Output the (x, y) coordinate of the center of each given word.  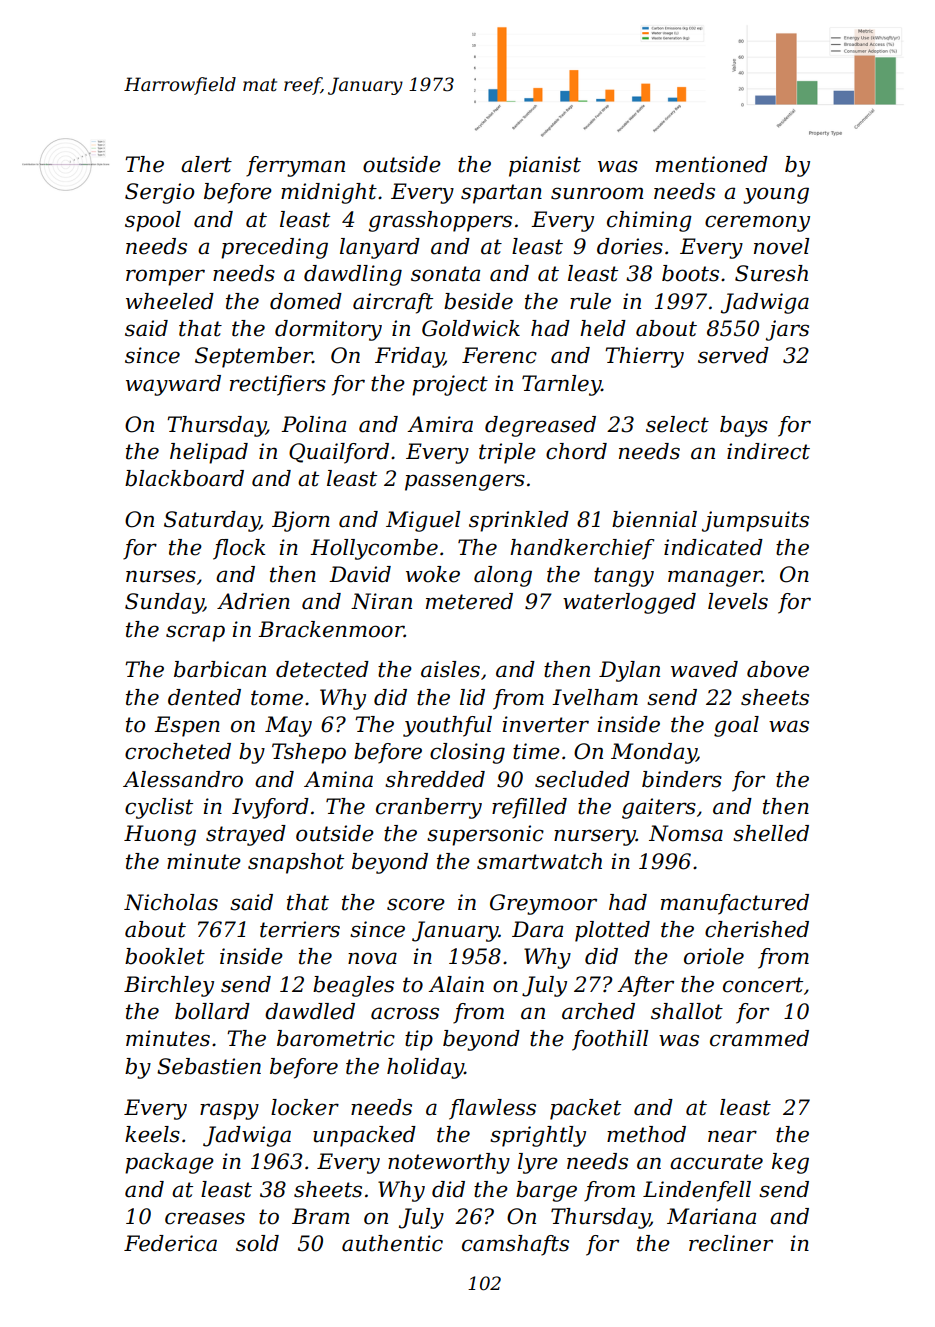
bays (744, 426)
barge (546, 1191)
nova (372, 958)
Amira (440, 424)
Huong (160, 835)
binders (682, 779)
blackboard (184, 478)
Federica (170, 1243)
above (778, 669)
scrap (195, 633)
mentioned (712, 164)
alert (206, 164)
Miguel (423, 521)
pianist (545, 166)
